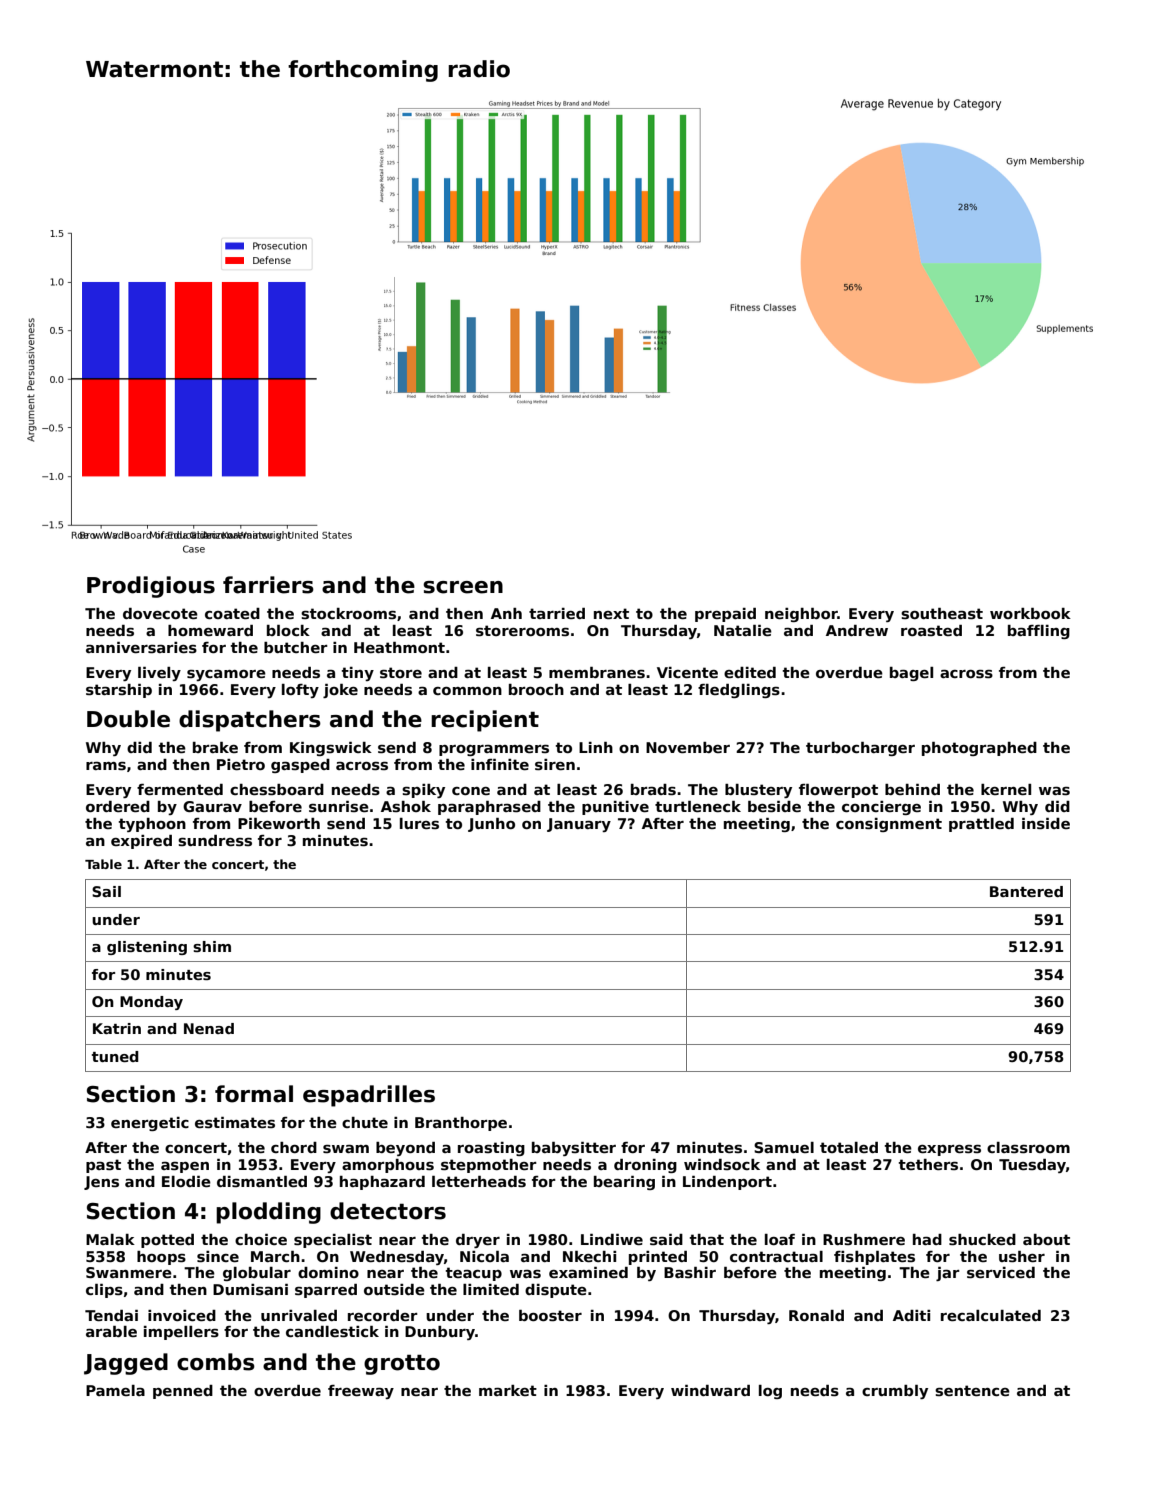 This page has width=1156, height=1495. Describe the element at coordinates (491, 825) in the page. I see `Junho` at that location.
